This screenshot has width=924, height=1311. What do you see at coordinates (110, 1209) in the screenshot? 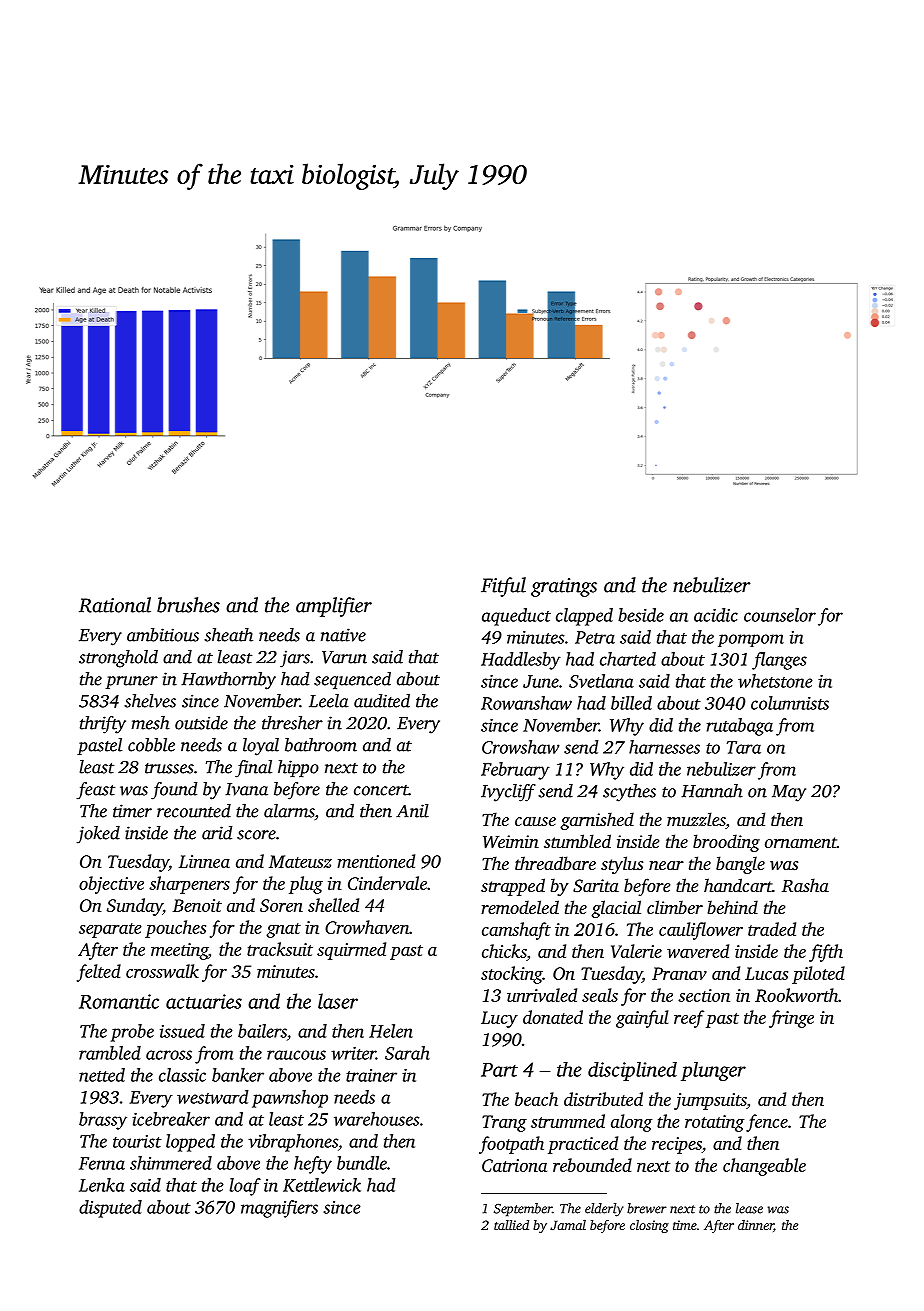
I see `disputed` at bounding box center [110, 1209].
